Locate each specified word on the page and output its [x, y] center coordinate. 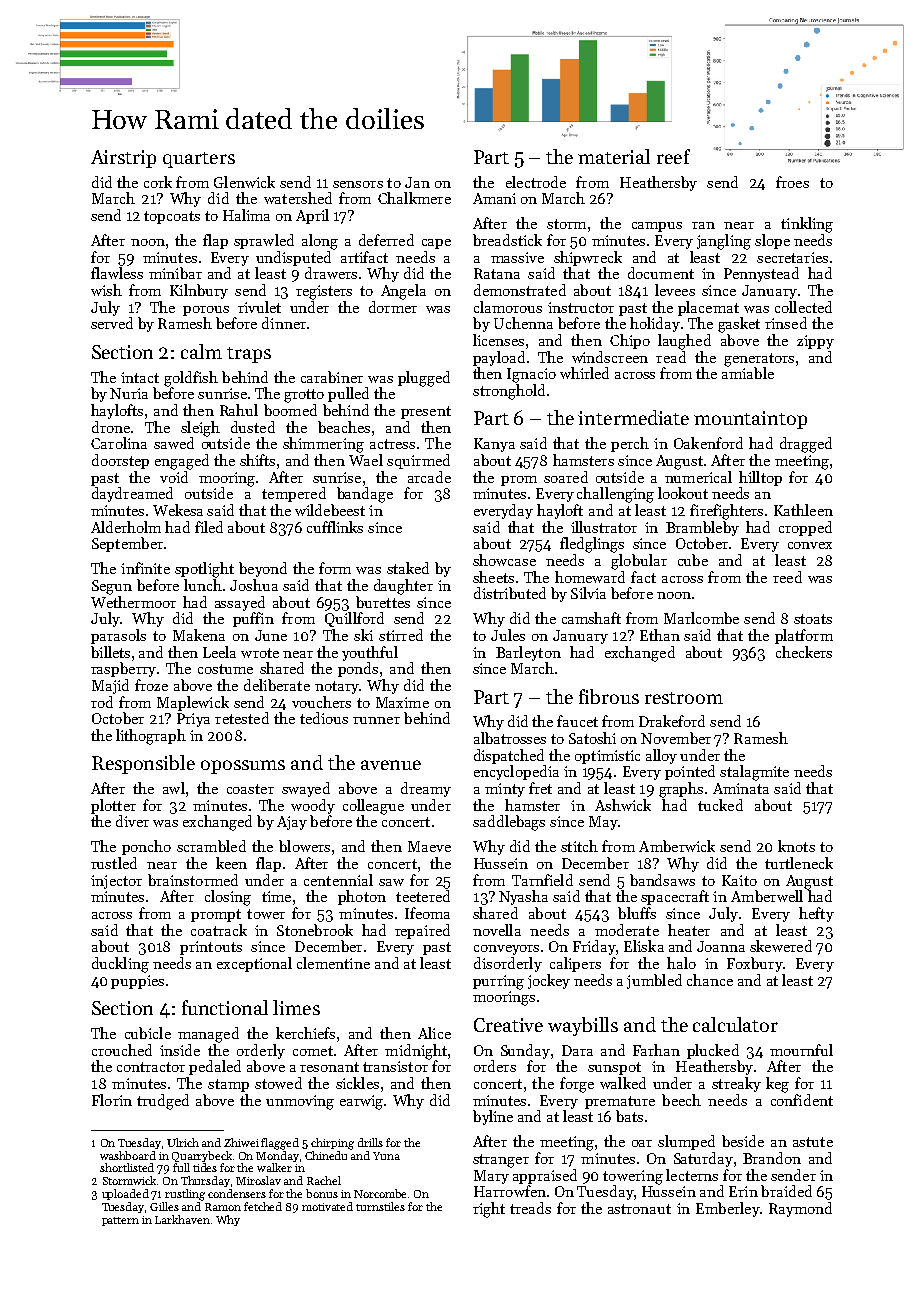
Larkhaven [182, 1219]
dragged [806, 445]
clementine [333, 963]
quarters [199, 160]
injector [116, 882]
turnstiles [380, 1206]
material [614, 156]
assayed [240, 603]
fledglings [592, 545]
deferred [386, 240]
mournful [801, 1050]
